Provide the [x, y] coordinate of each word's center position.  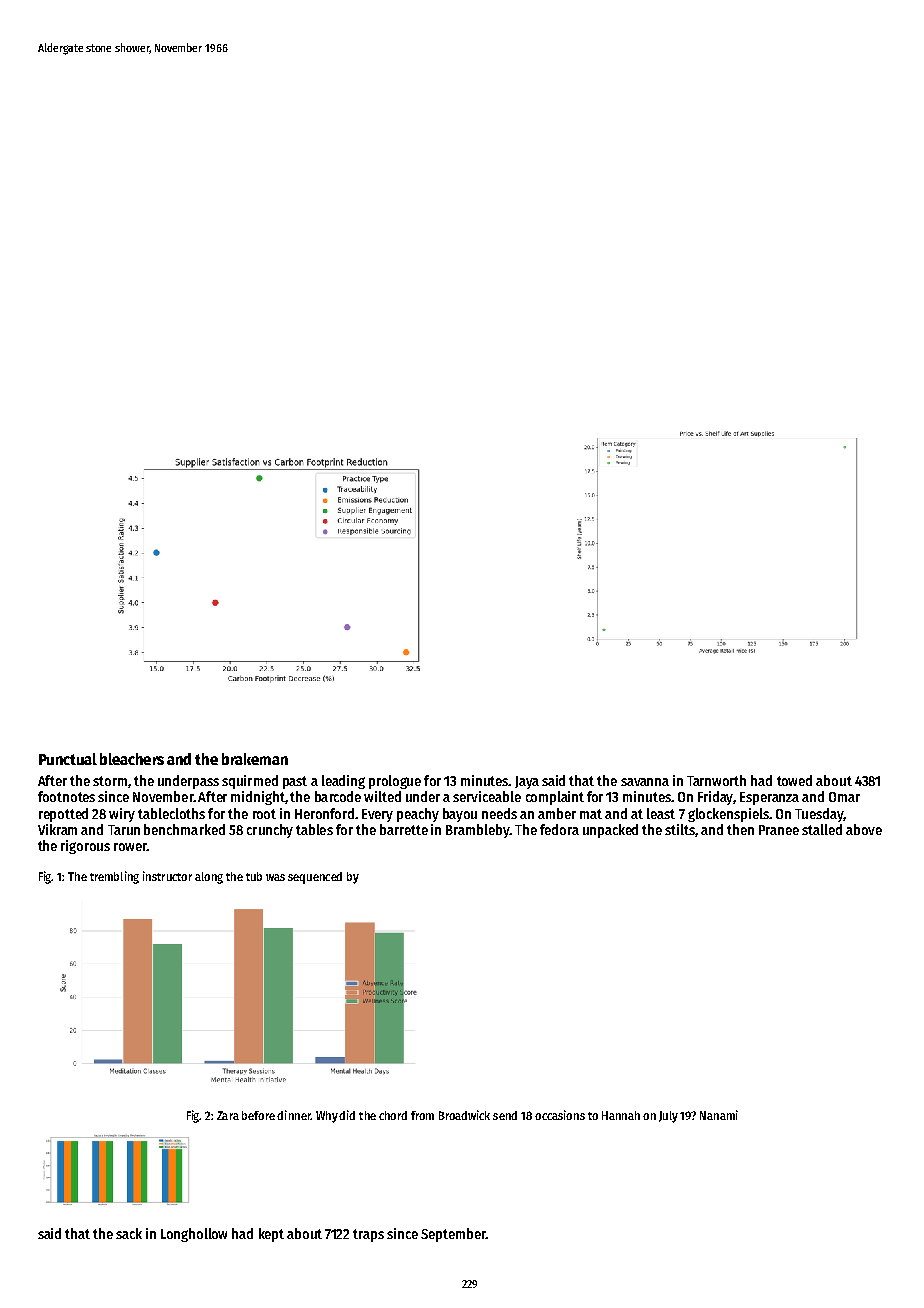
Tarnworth [716, 780]
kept [271, 1235]
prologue [395, 782]
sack [129, 1233]
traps [368, 1235]
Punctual [68, 759]
